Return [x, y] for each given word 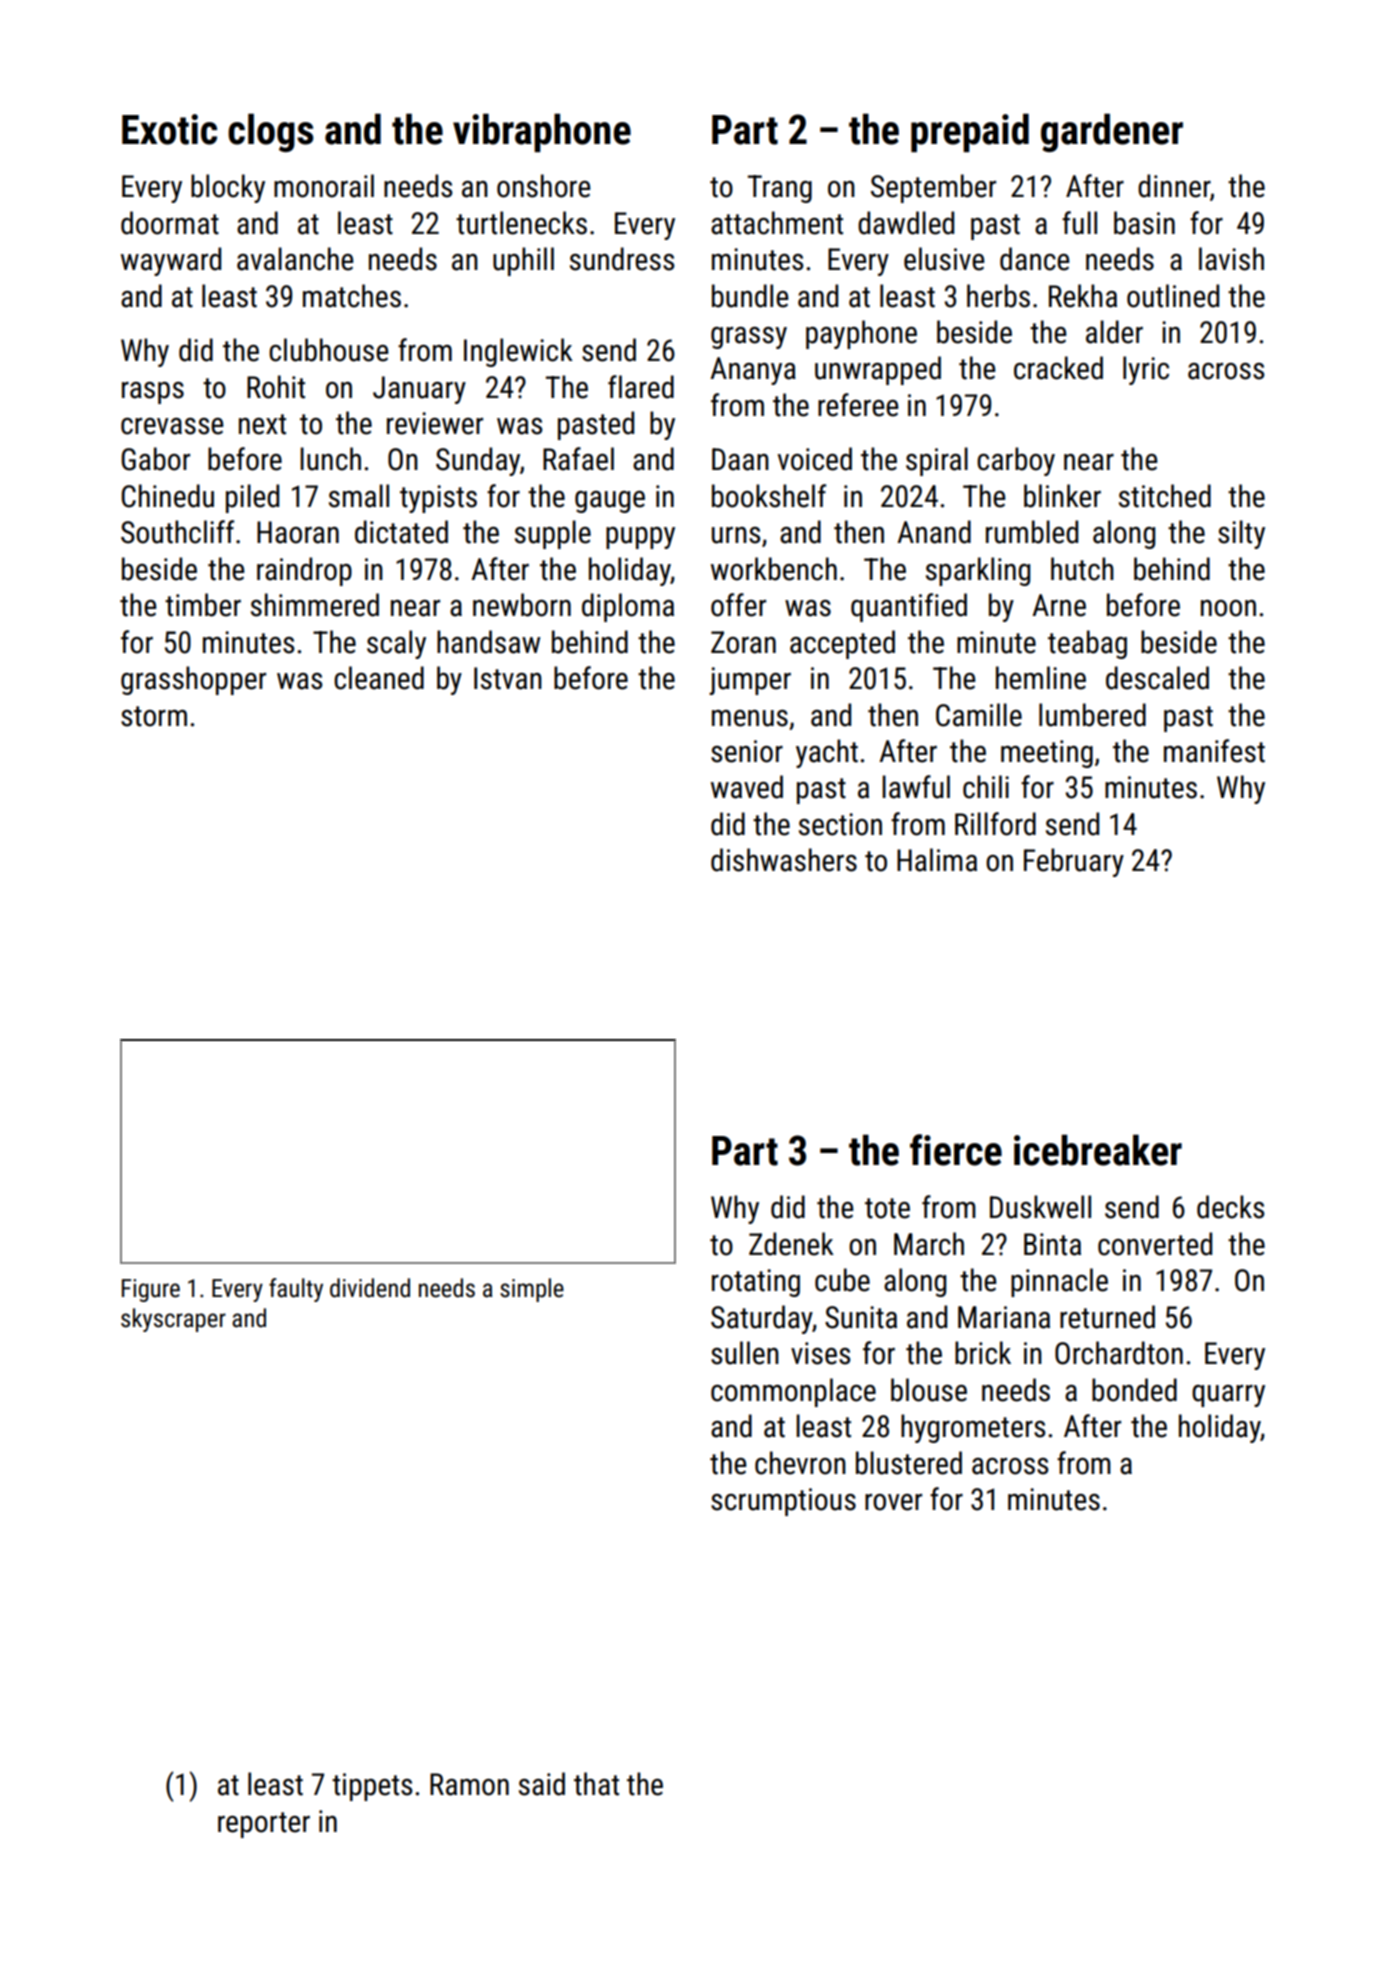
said [542, 1784]
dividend [370, 1288]
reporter [264, 1825]
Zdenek [791, 1244]
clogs [270, 132]
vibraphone [542, 132]
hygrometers [973, 1428]
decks [1230, 1207]
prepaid [970, 132]
